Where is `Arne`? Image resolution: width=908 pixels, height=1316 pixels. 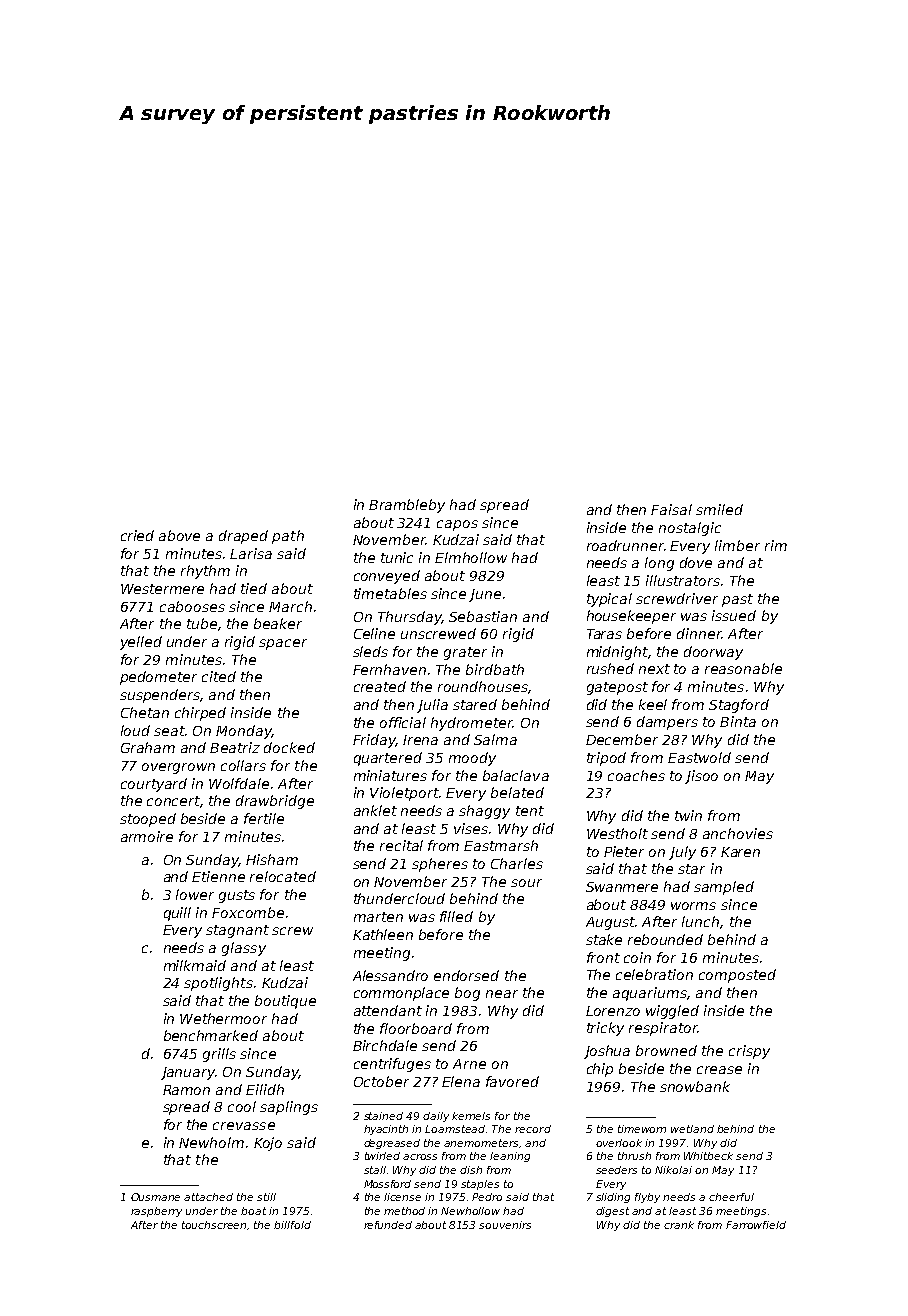
Arne is located at coordinates (469, 1064).
